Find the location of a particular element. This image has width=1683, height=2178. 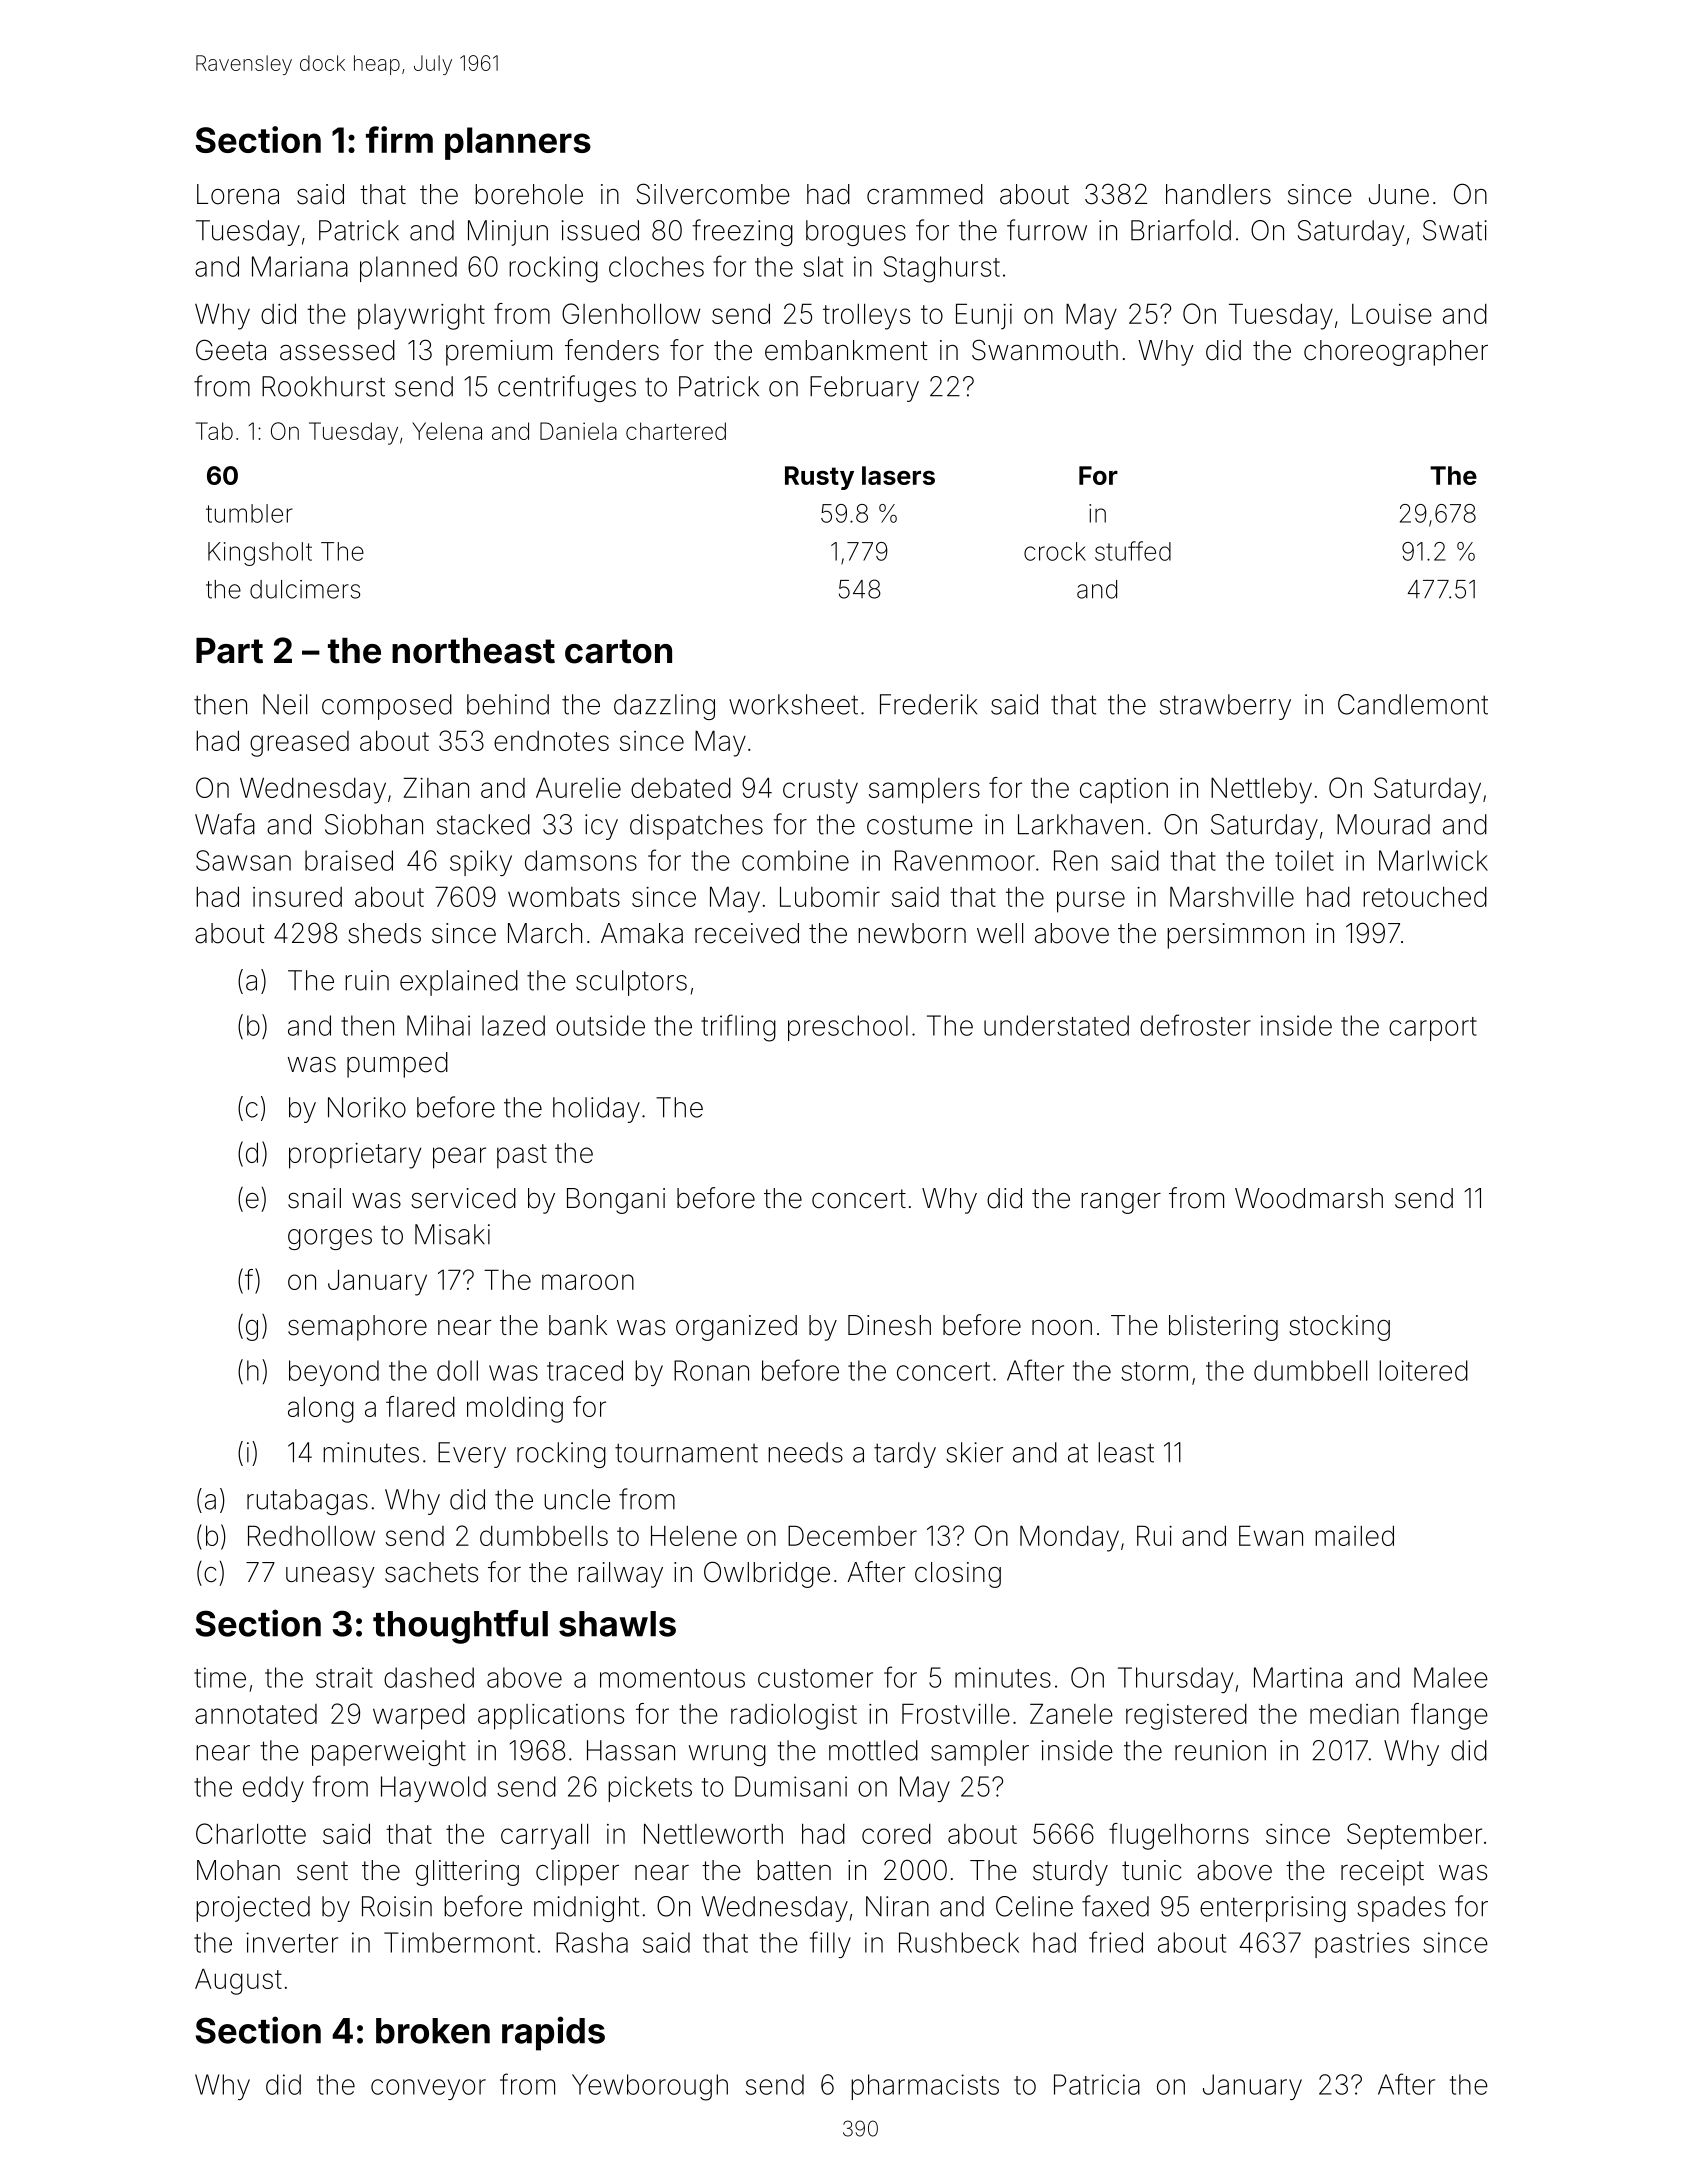

maroon is located at coordinates (588, 1282).
